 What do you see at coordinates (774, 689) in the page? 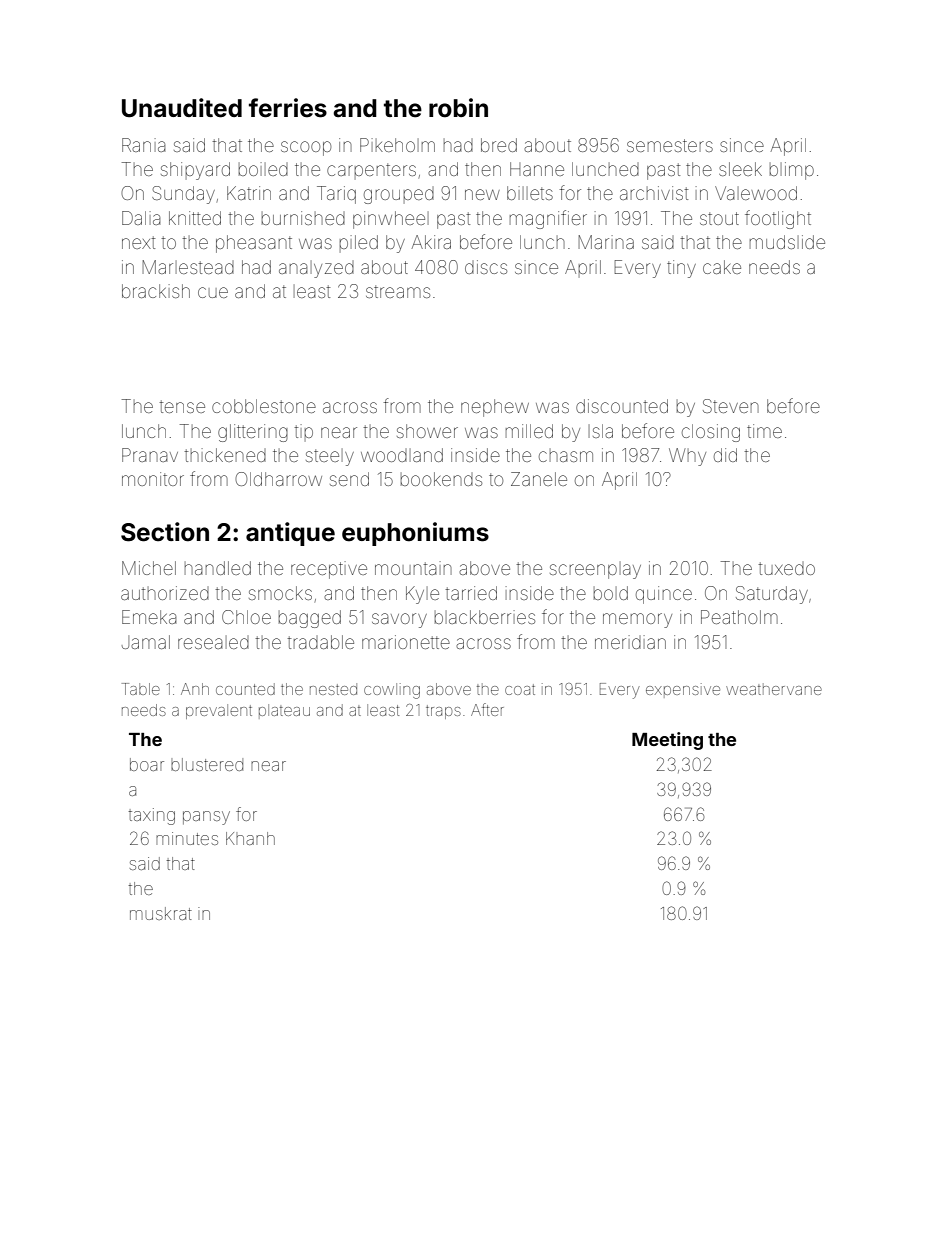
I see `weathervane` at bounding box center [774, 689].
